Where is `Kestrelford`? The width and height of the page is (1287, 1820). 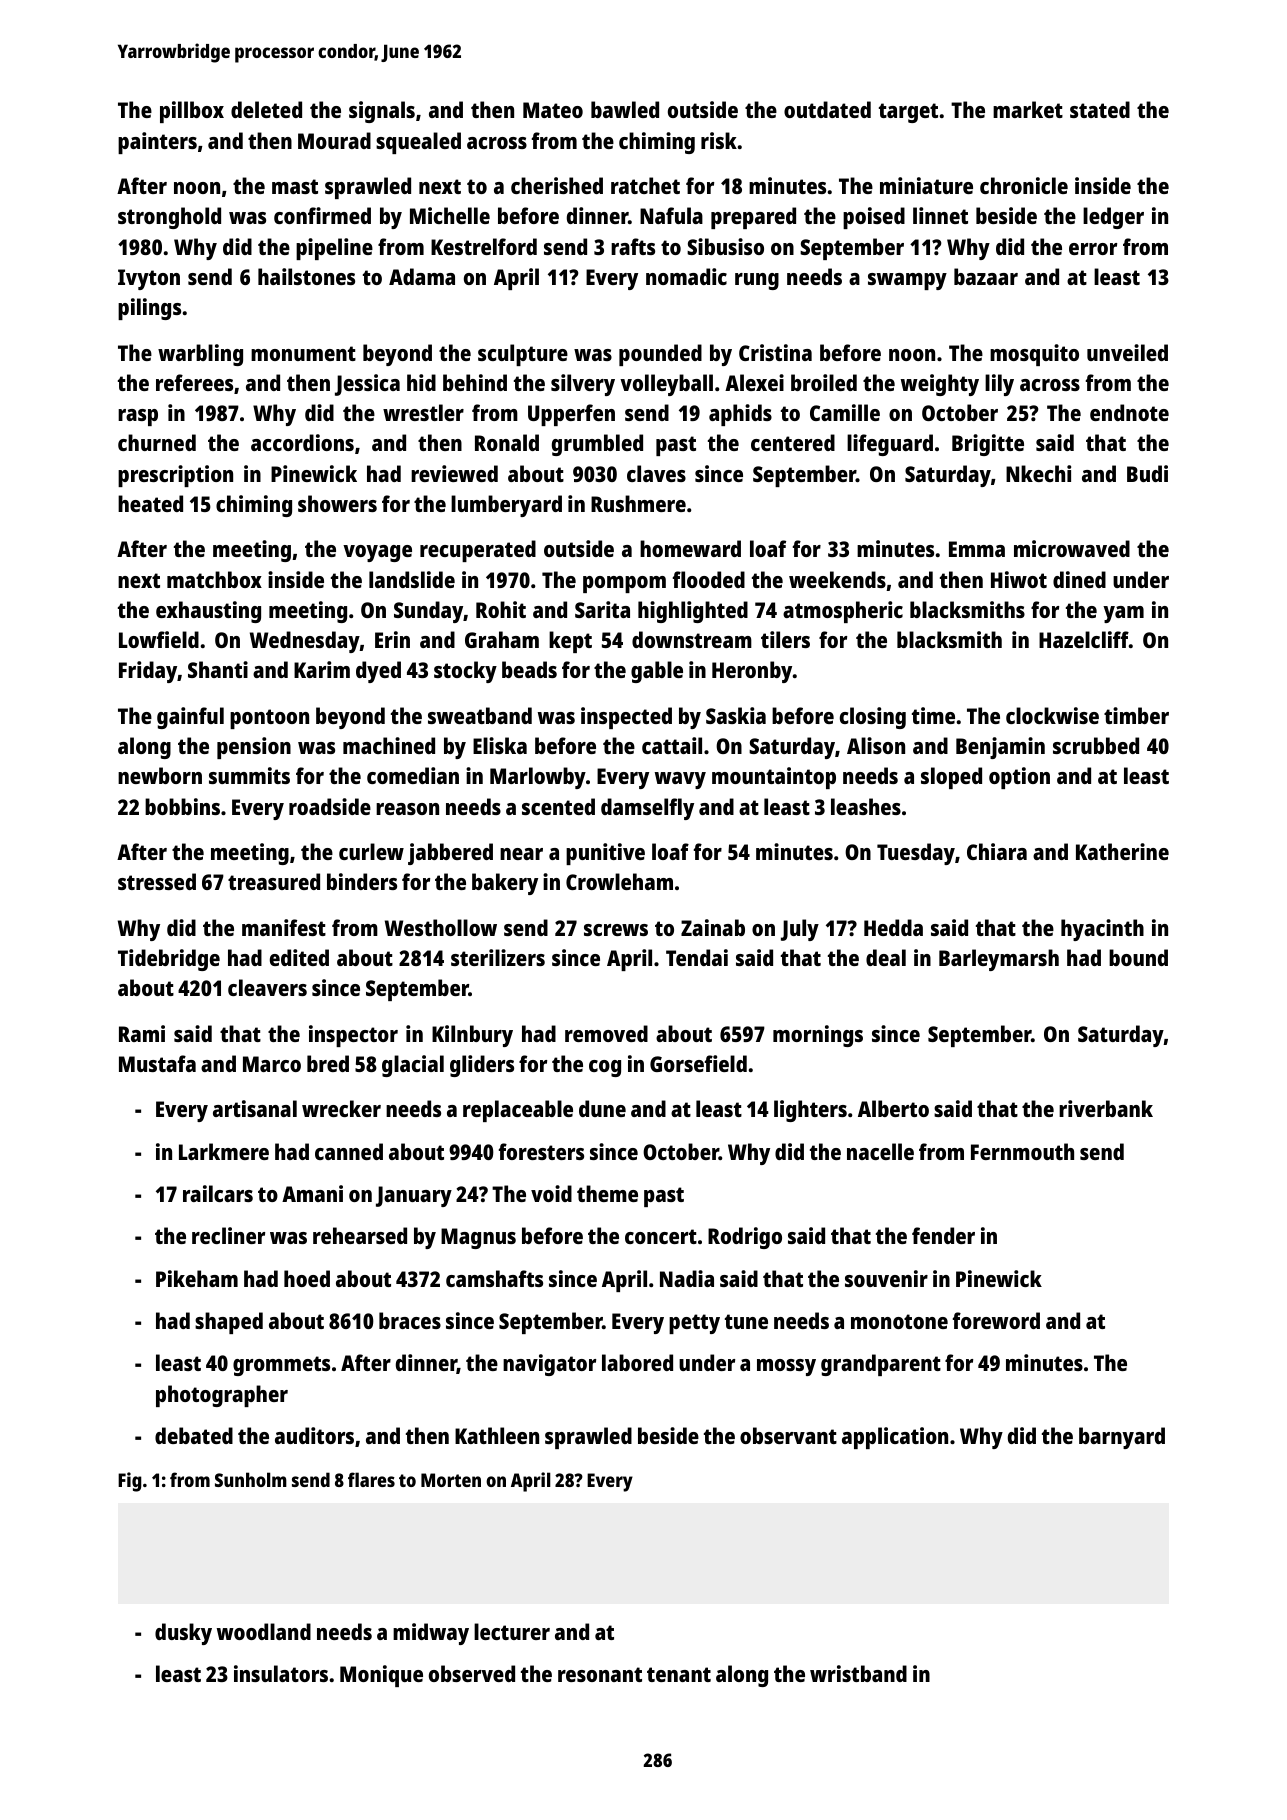 Kestrelford is located at coordinates (484, 246).
